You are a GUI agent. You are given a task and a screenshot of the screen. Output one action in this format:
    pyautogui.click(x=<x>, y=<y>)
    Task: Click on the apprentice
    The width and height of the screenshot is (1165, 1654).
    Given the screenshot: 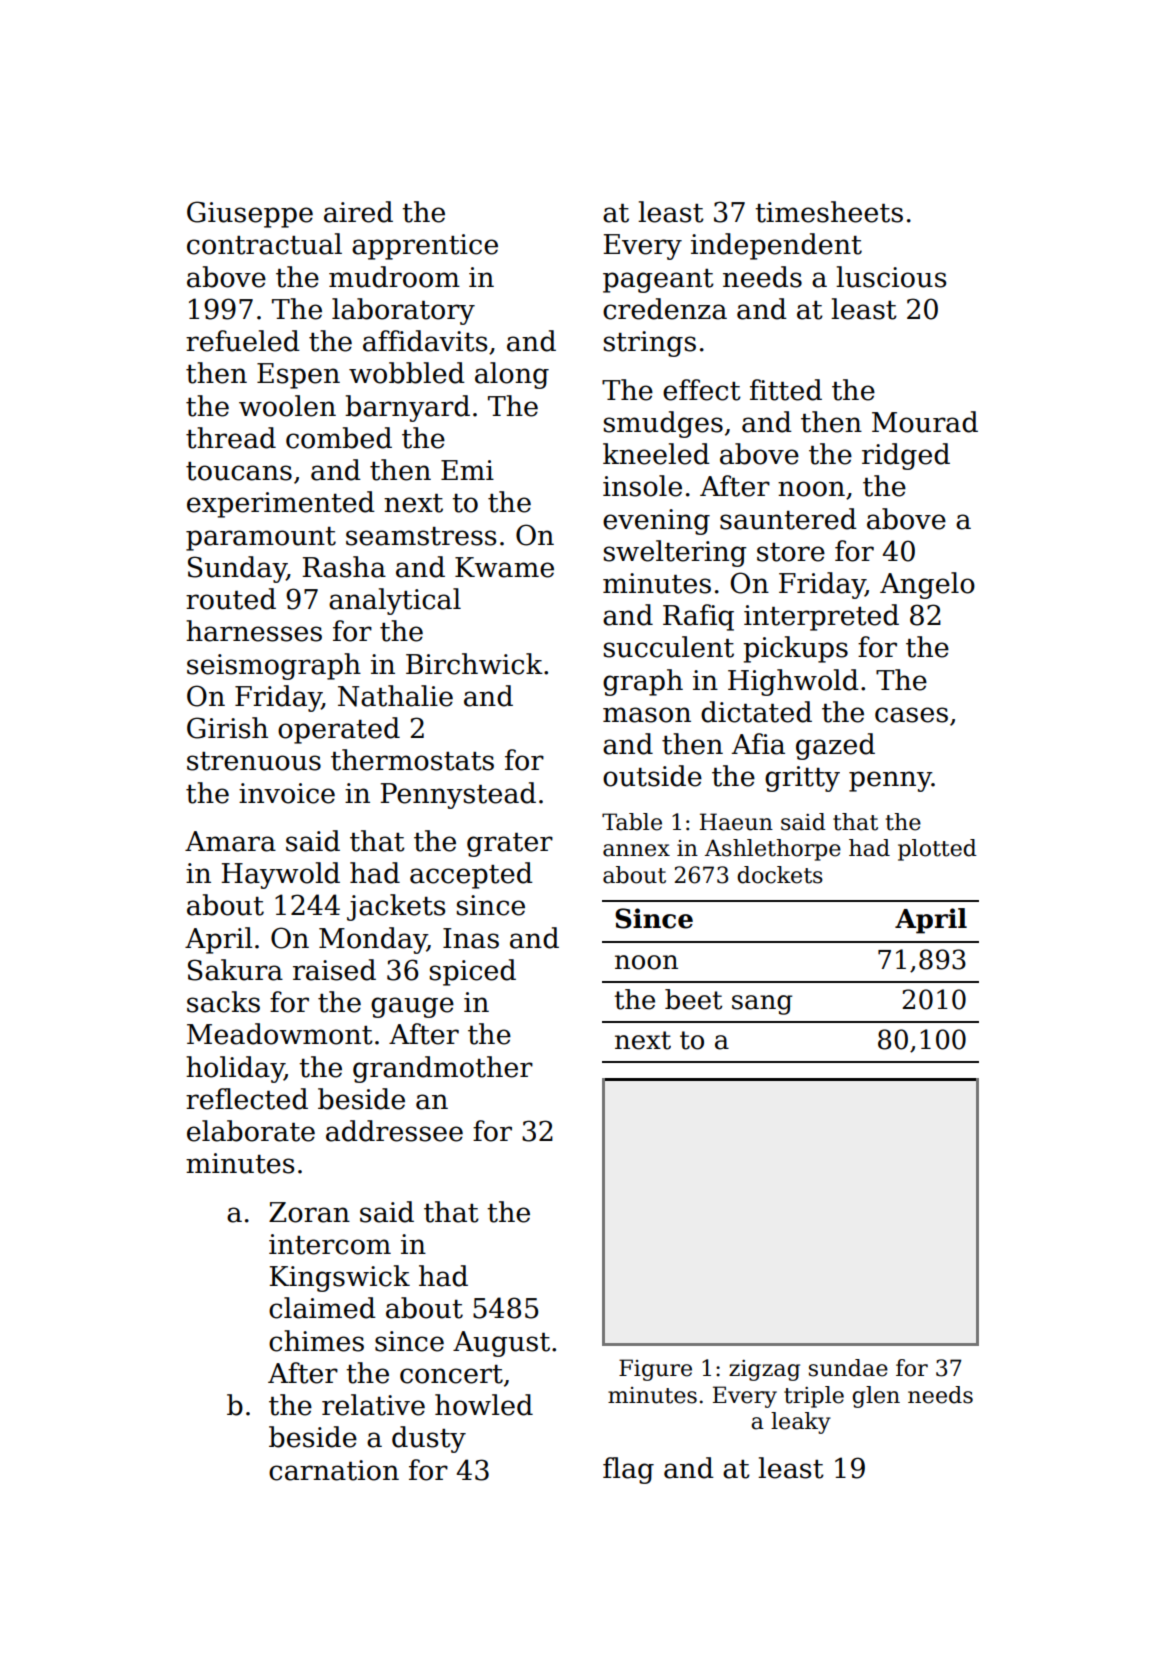 What is the action you would take?
    pyautogui.click(x=425, y=247)
